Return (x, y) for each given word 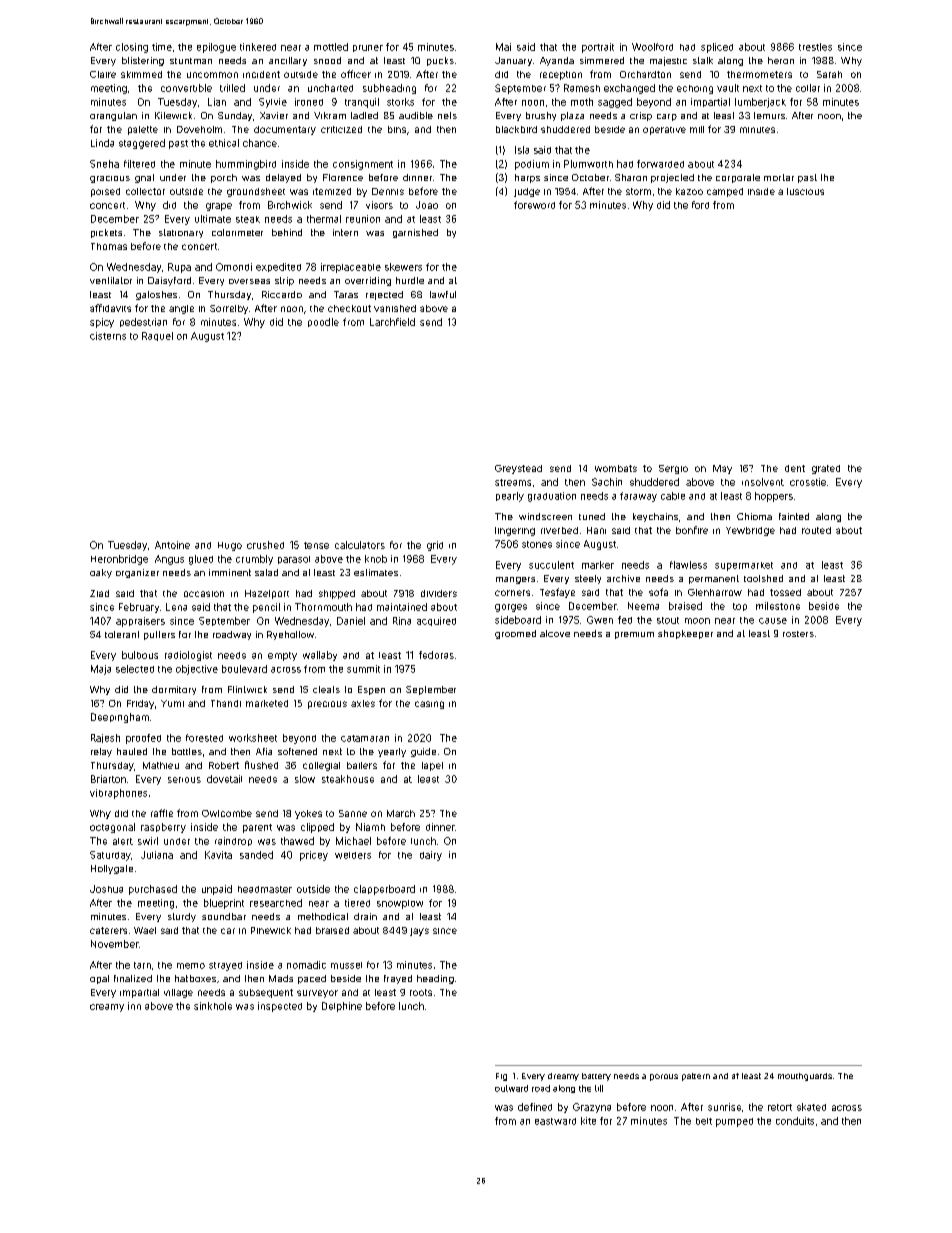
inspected (280, 1007)
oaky (101, 573)
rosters (798, 634)
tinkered (258, 47)
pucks (440, 61)
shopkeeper (685, 634)
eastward (555, 1121)
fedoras (436, 655)
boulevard (244, 669)
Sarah (829, 74)
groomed (515, 634)
